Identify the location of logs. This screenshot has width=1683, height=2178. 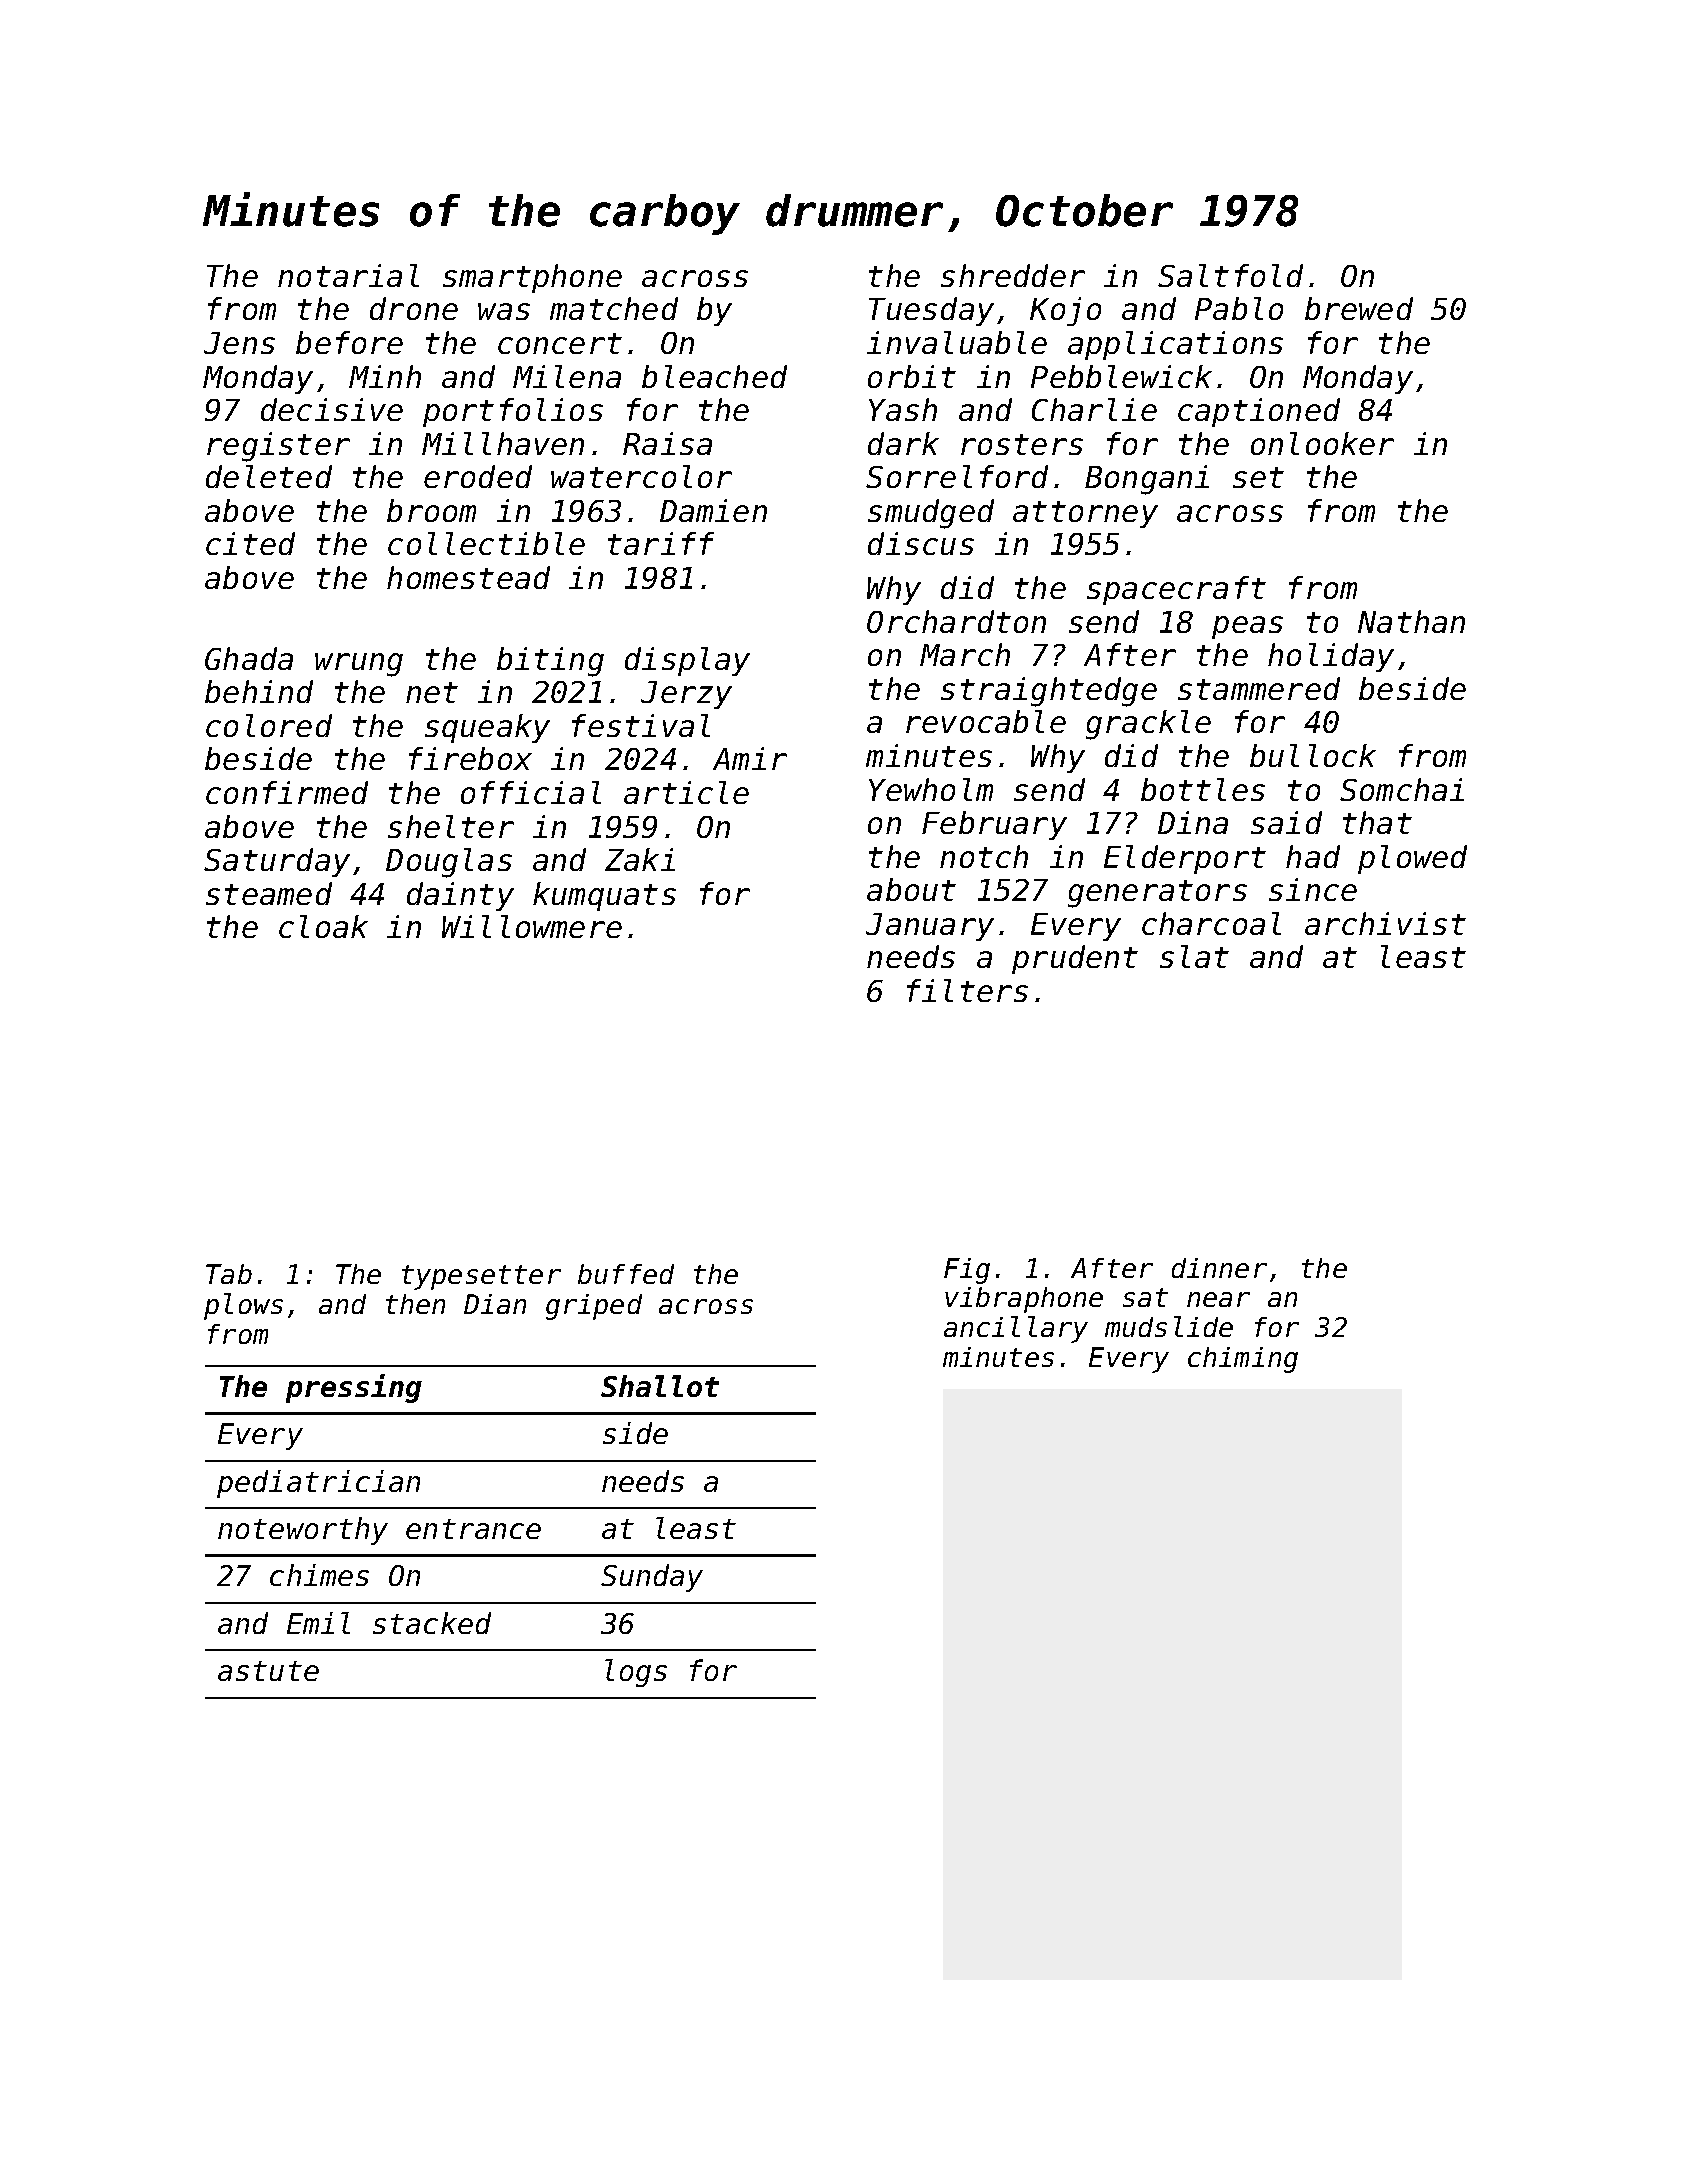
(636, 1673).
